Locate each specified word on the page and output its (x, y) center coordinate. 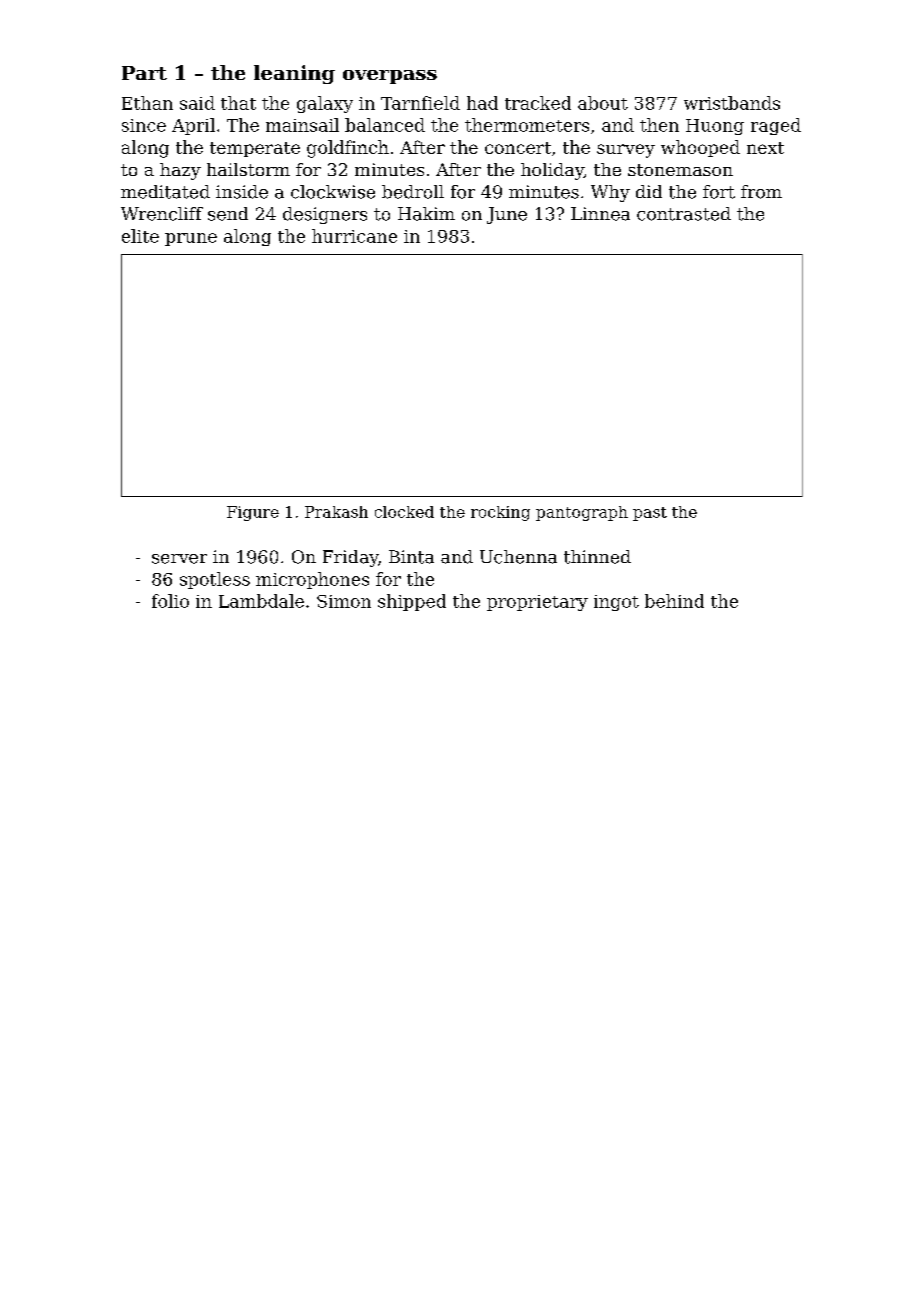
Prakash (336, 512)
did (649, 191)
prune (191, 239)
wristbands (732, 103)
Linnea (600, 214)
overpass (390, 77)
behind (674, 601)
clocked (404, 512)
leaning (294, 74)
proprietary (537, 603)
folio (170, 601)
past (650, 514)
